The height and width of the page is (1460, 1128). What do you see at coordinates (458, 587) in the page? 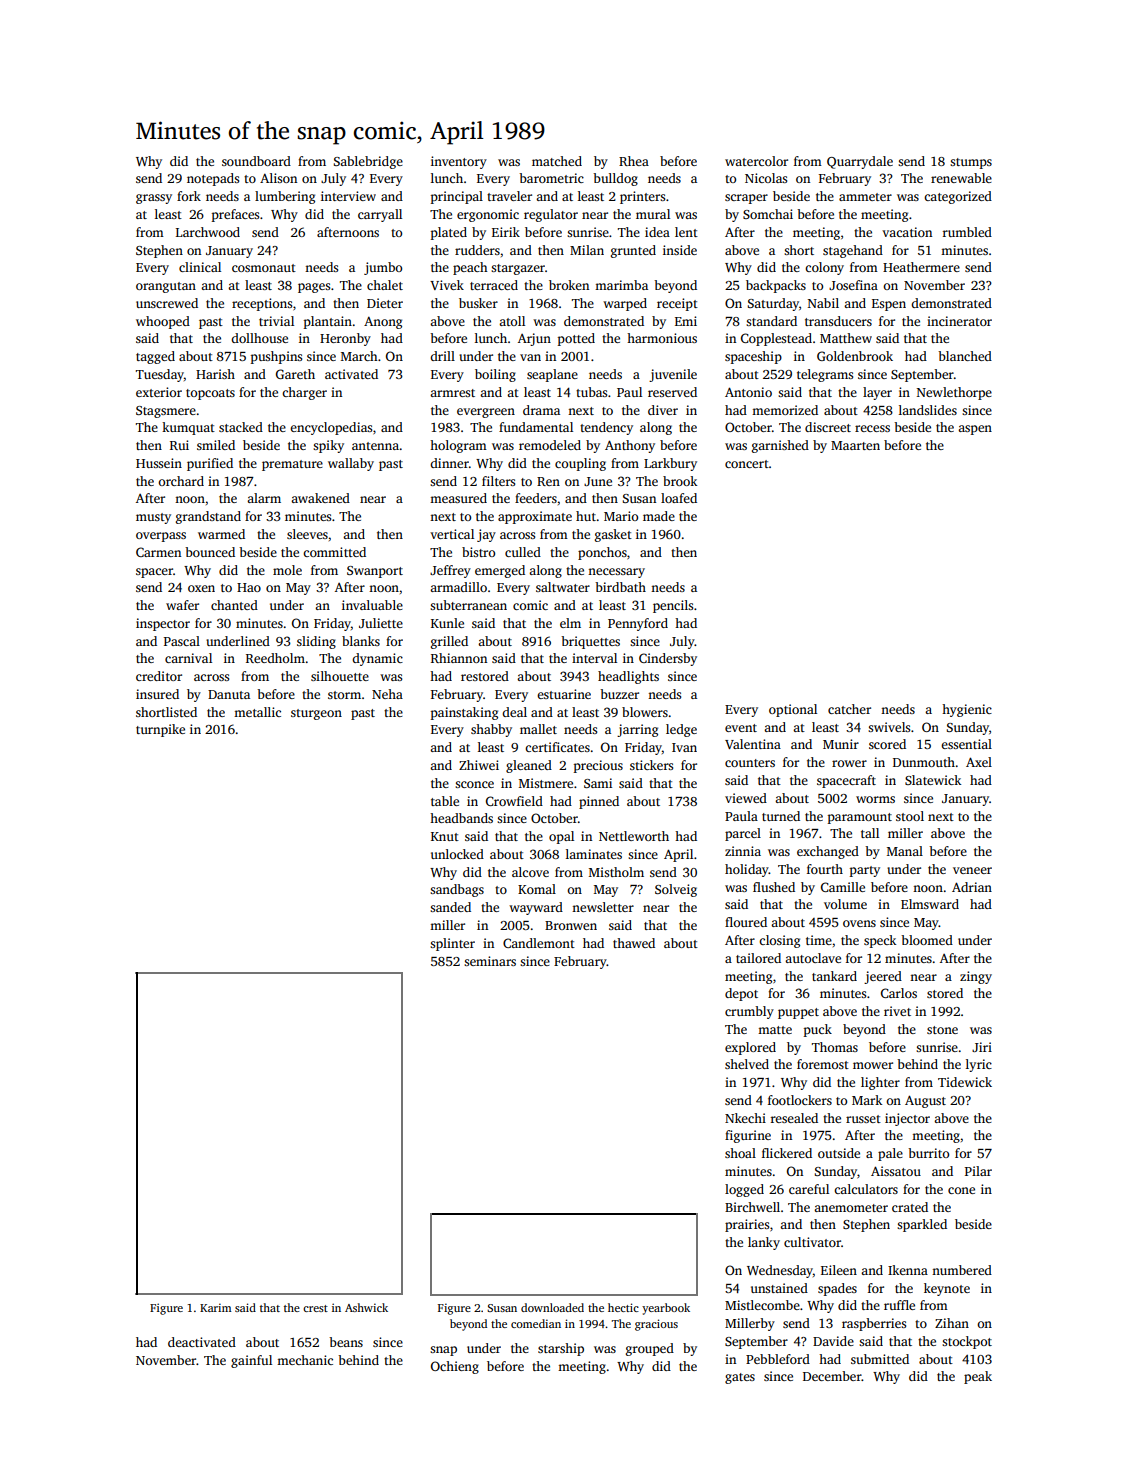
I see `armadillo` at bounding box center [458, 587].
